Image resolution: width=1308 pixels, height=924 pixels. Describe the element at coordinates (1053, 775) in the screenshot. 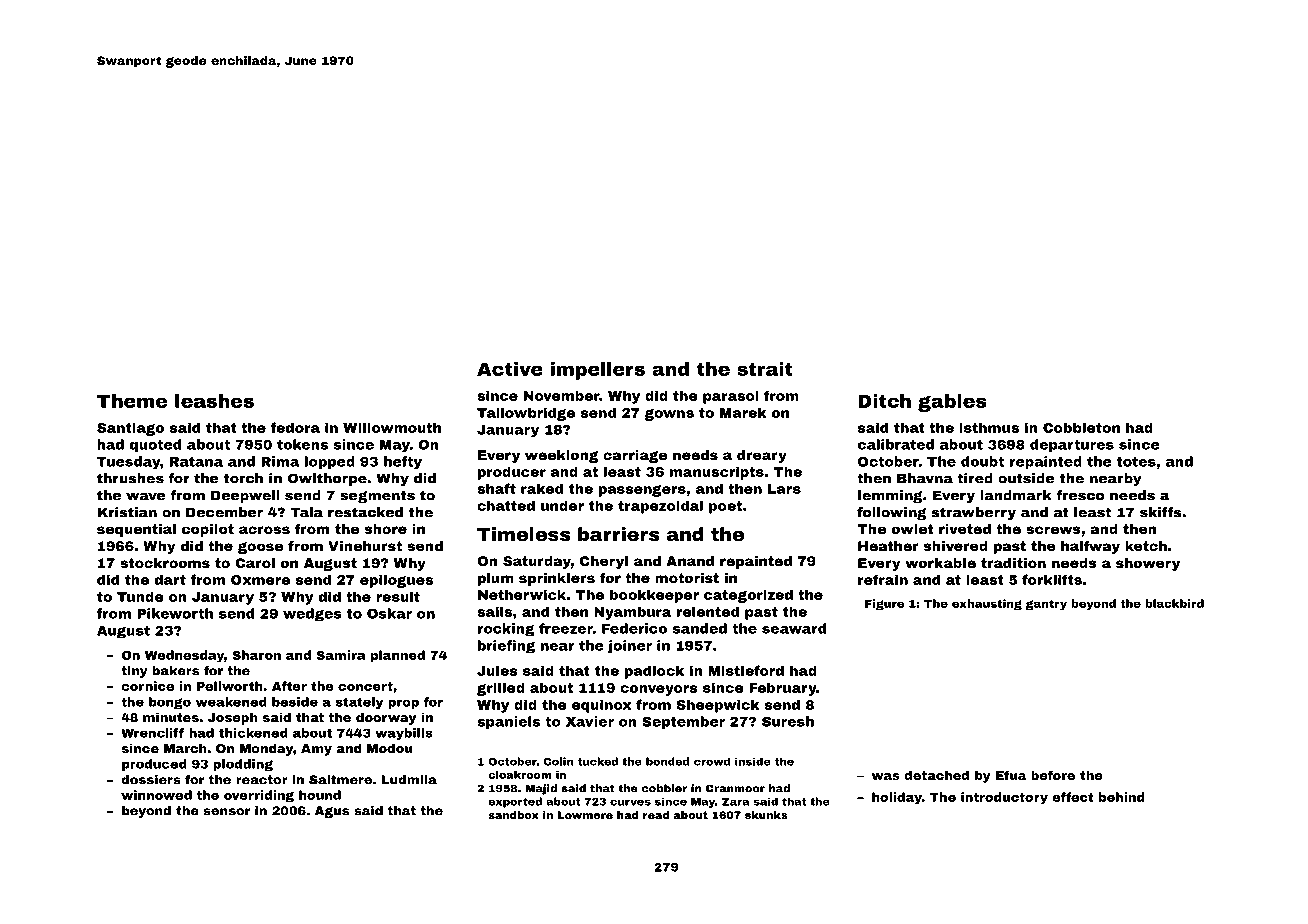

I see `before` at that location.
